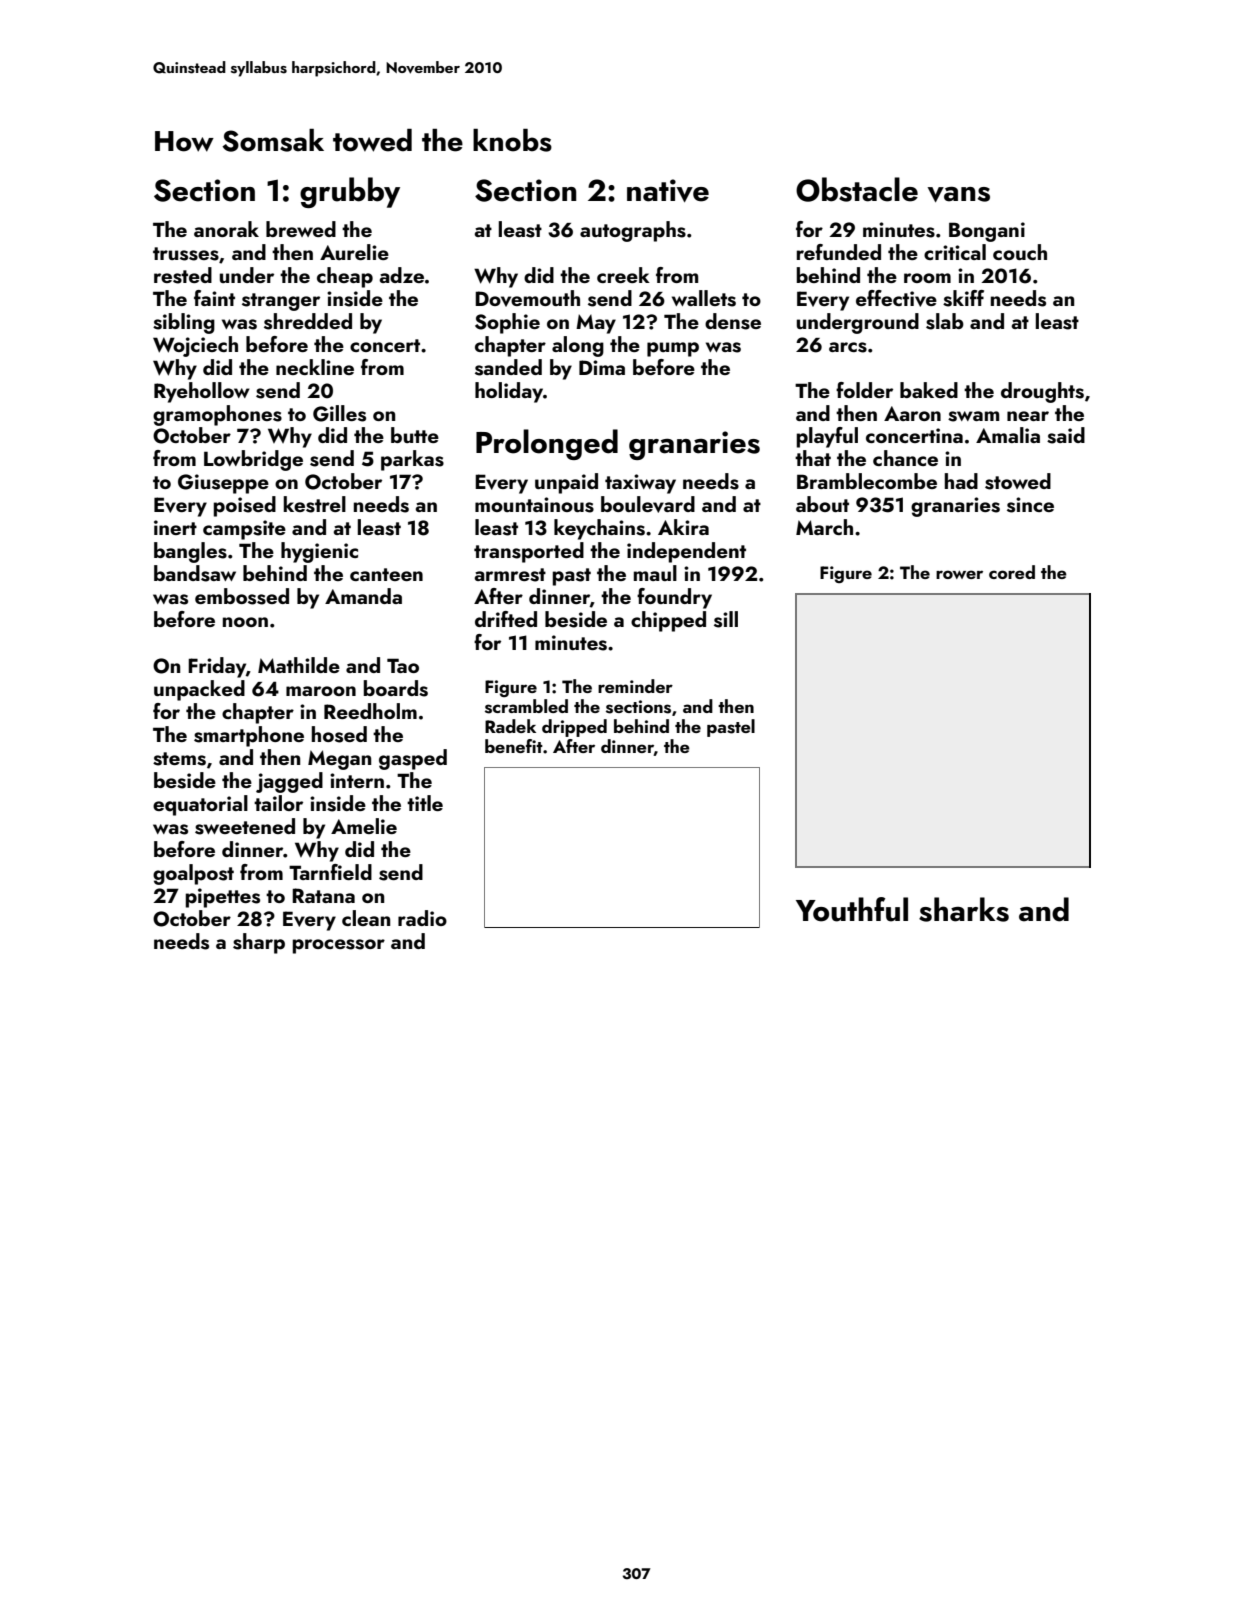 The image size is (1244, 1610). What do you see at coordinates (363, 596) in the document?
I see `Amanda` at bounding box center [363, 596].
